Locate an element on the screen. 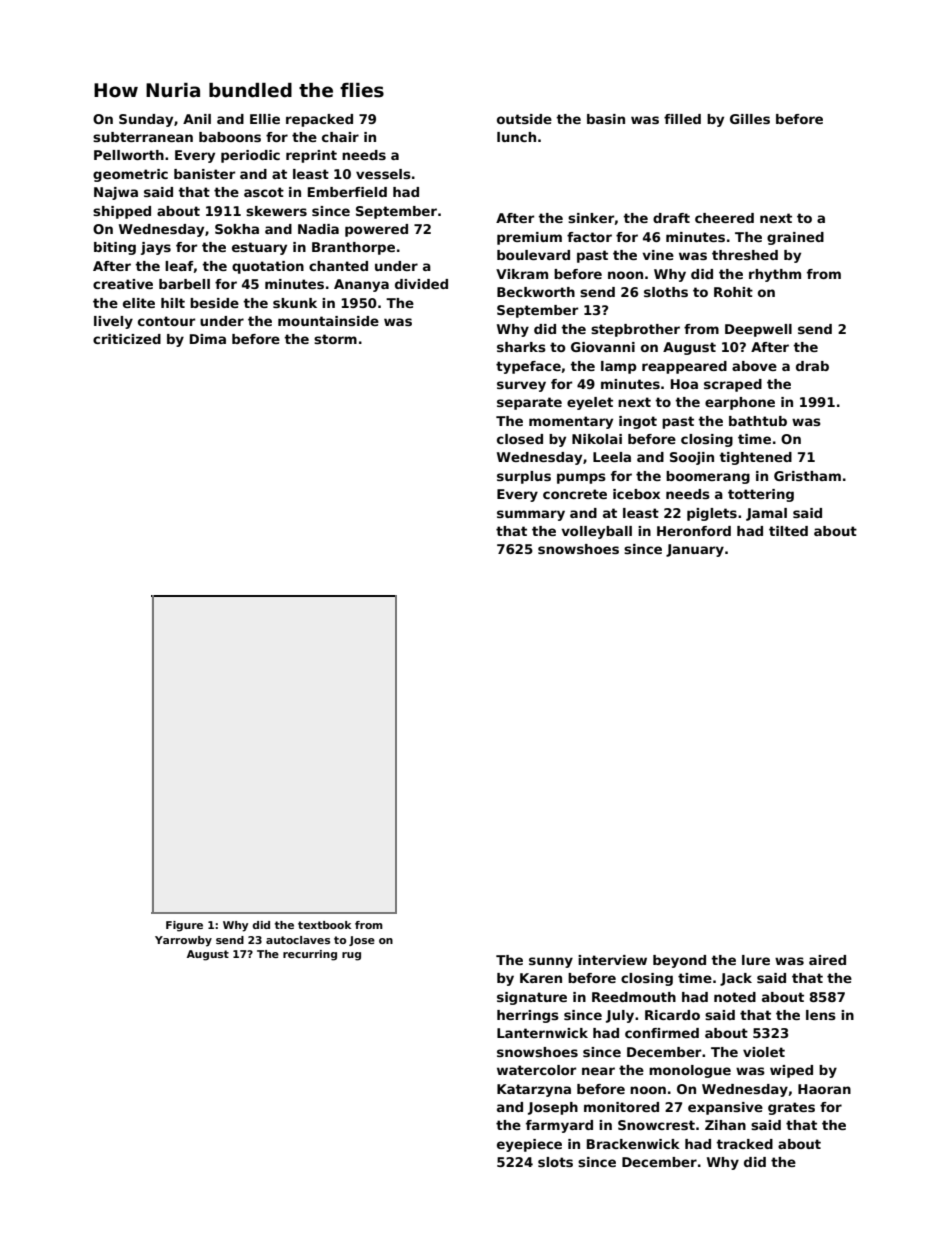 This screenshot has width=952, height=1233. January is located at coordinates (695, 550).
